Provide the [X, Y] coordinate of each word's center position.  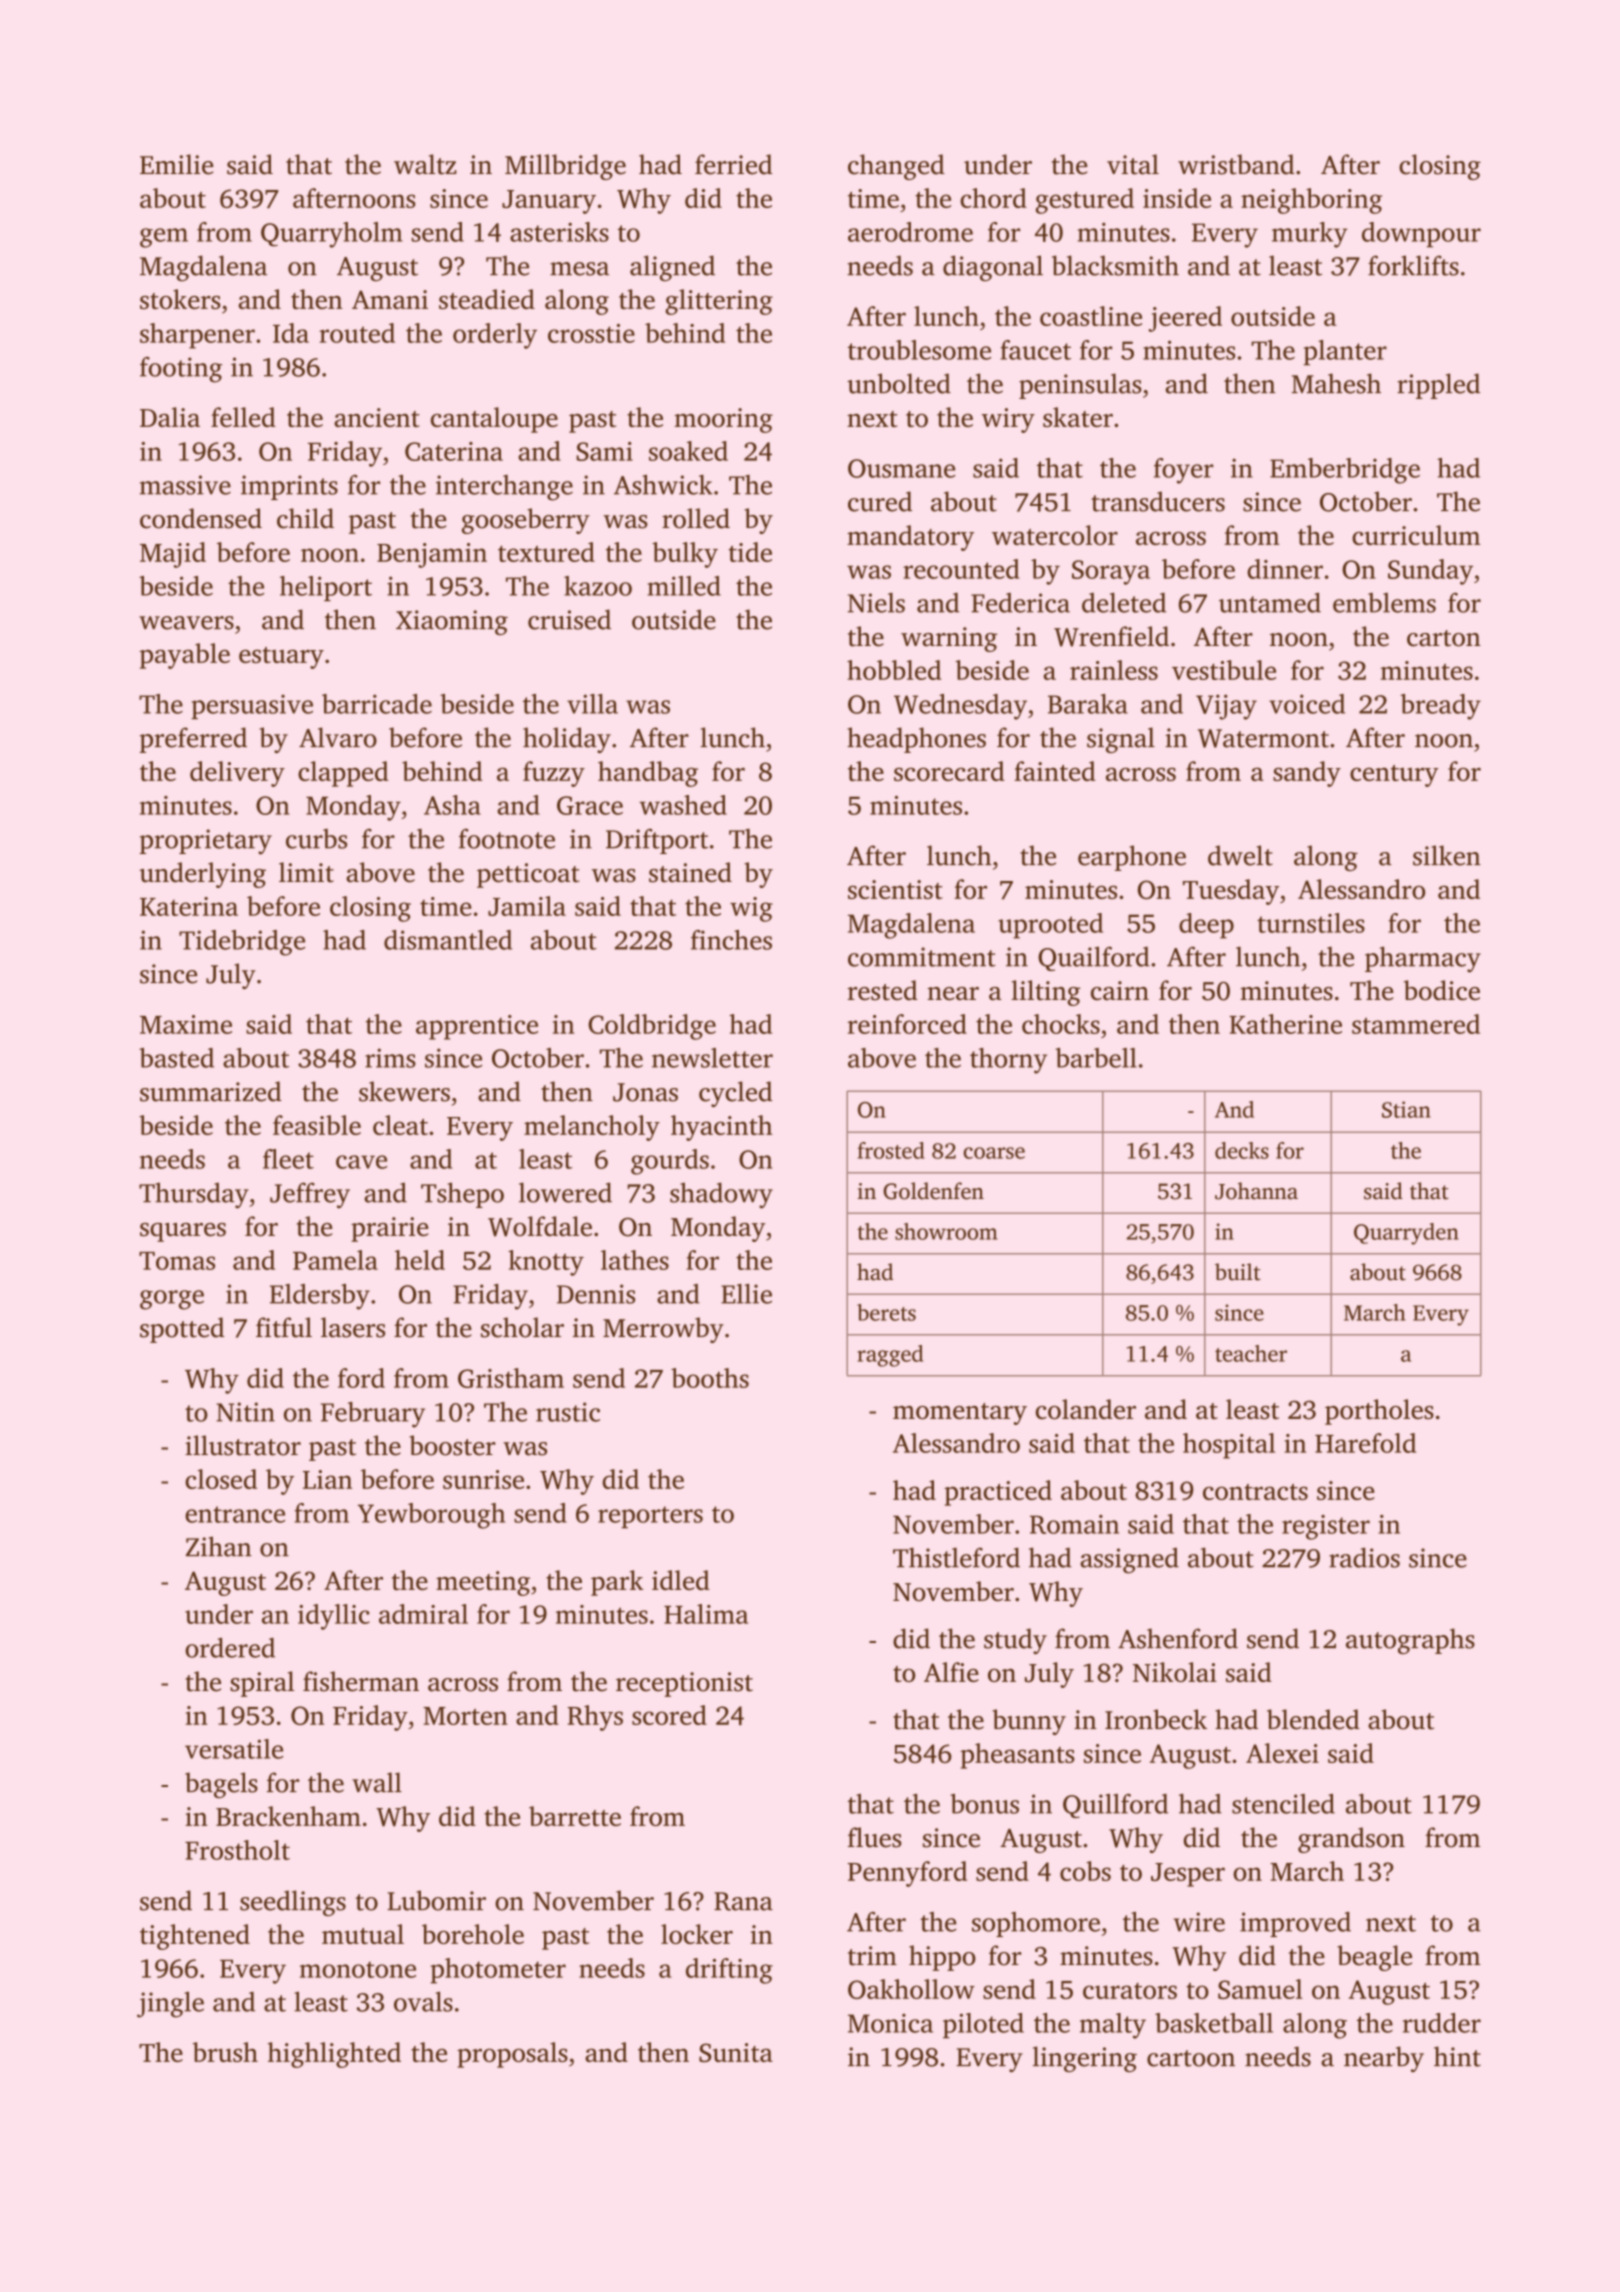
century [1394, 776]
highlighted [334, 2055]
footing [181, 370]
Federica [1020, 603]
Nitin [245, 1412]
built [1238, 1272]
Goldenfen [933, 1191]
